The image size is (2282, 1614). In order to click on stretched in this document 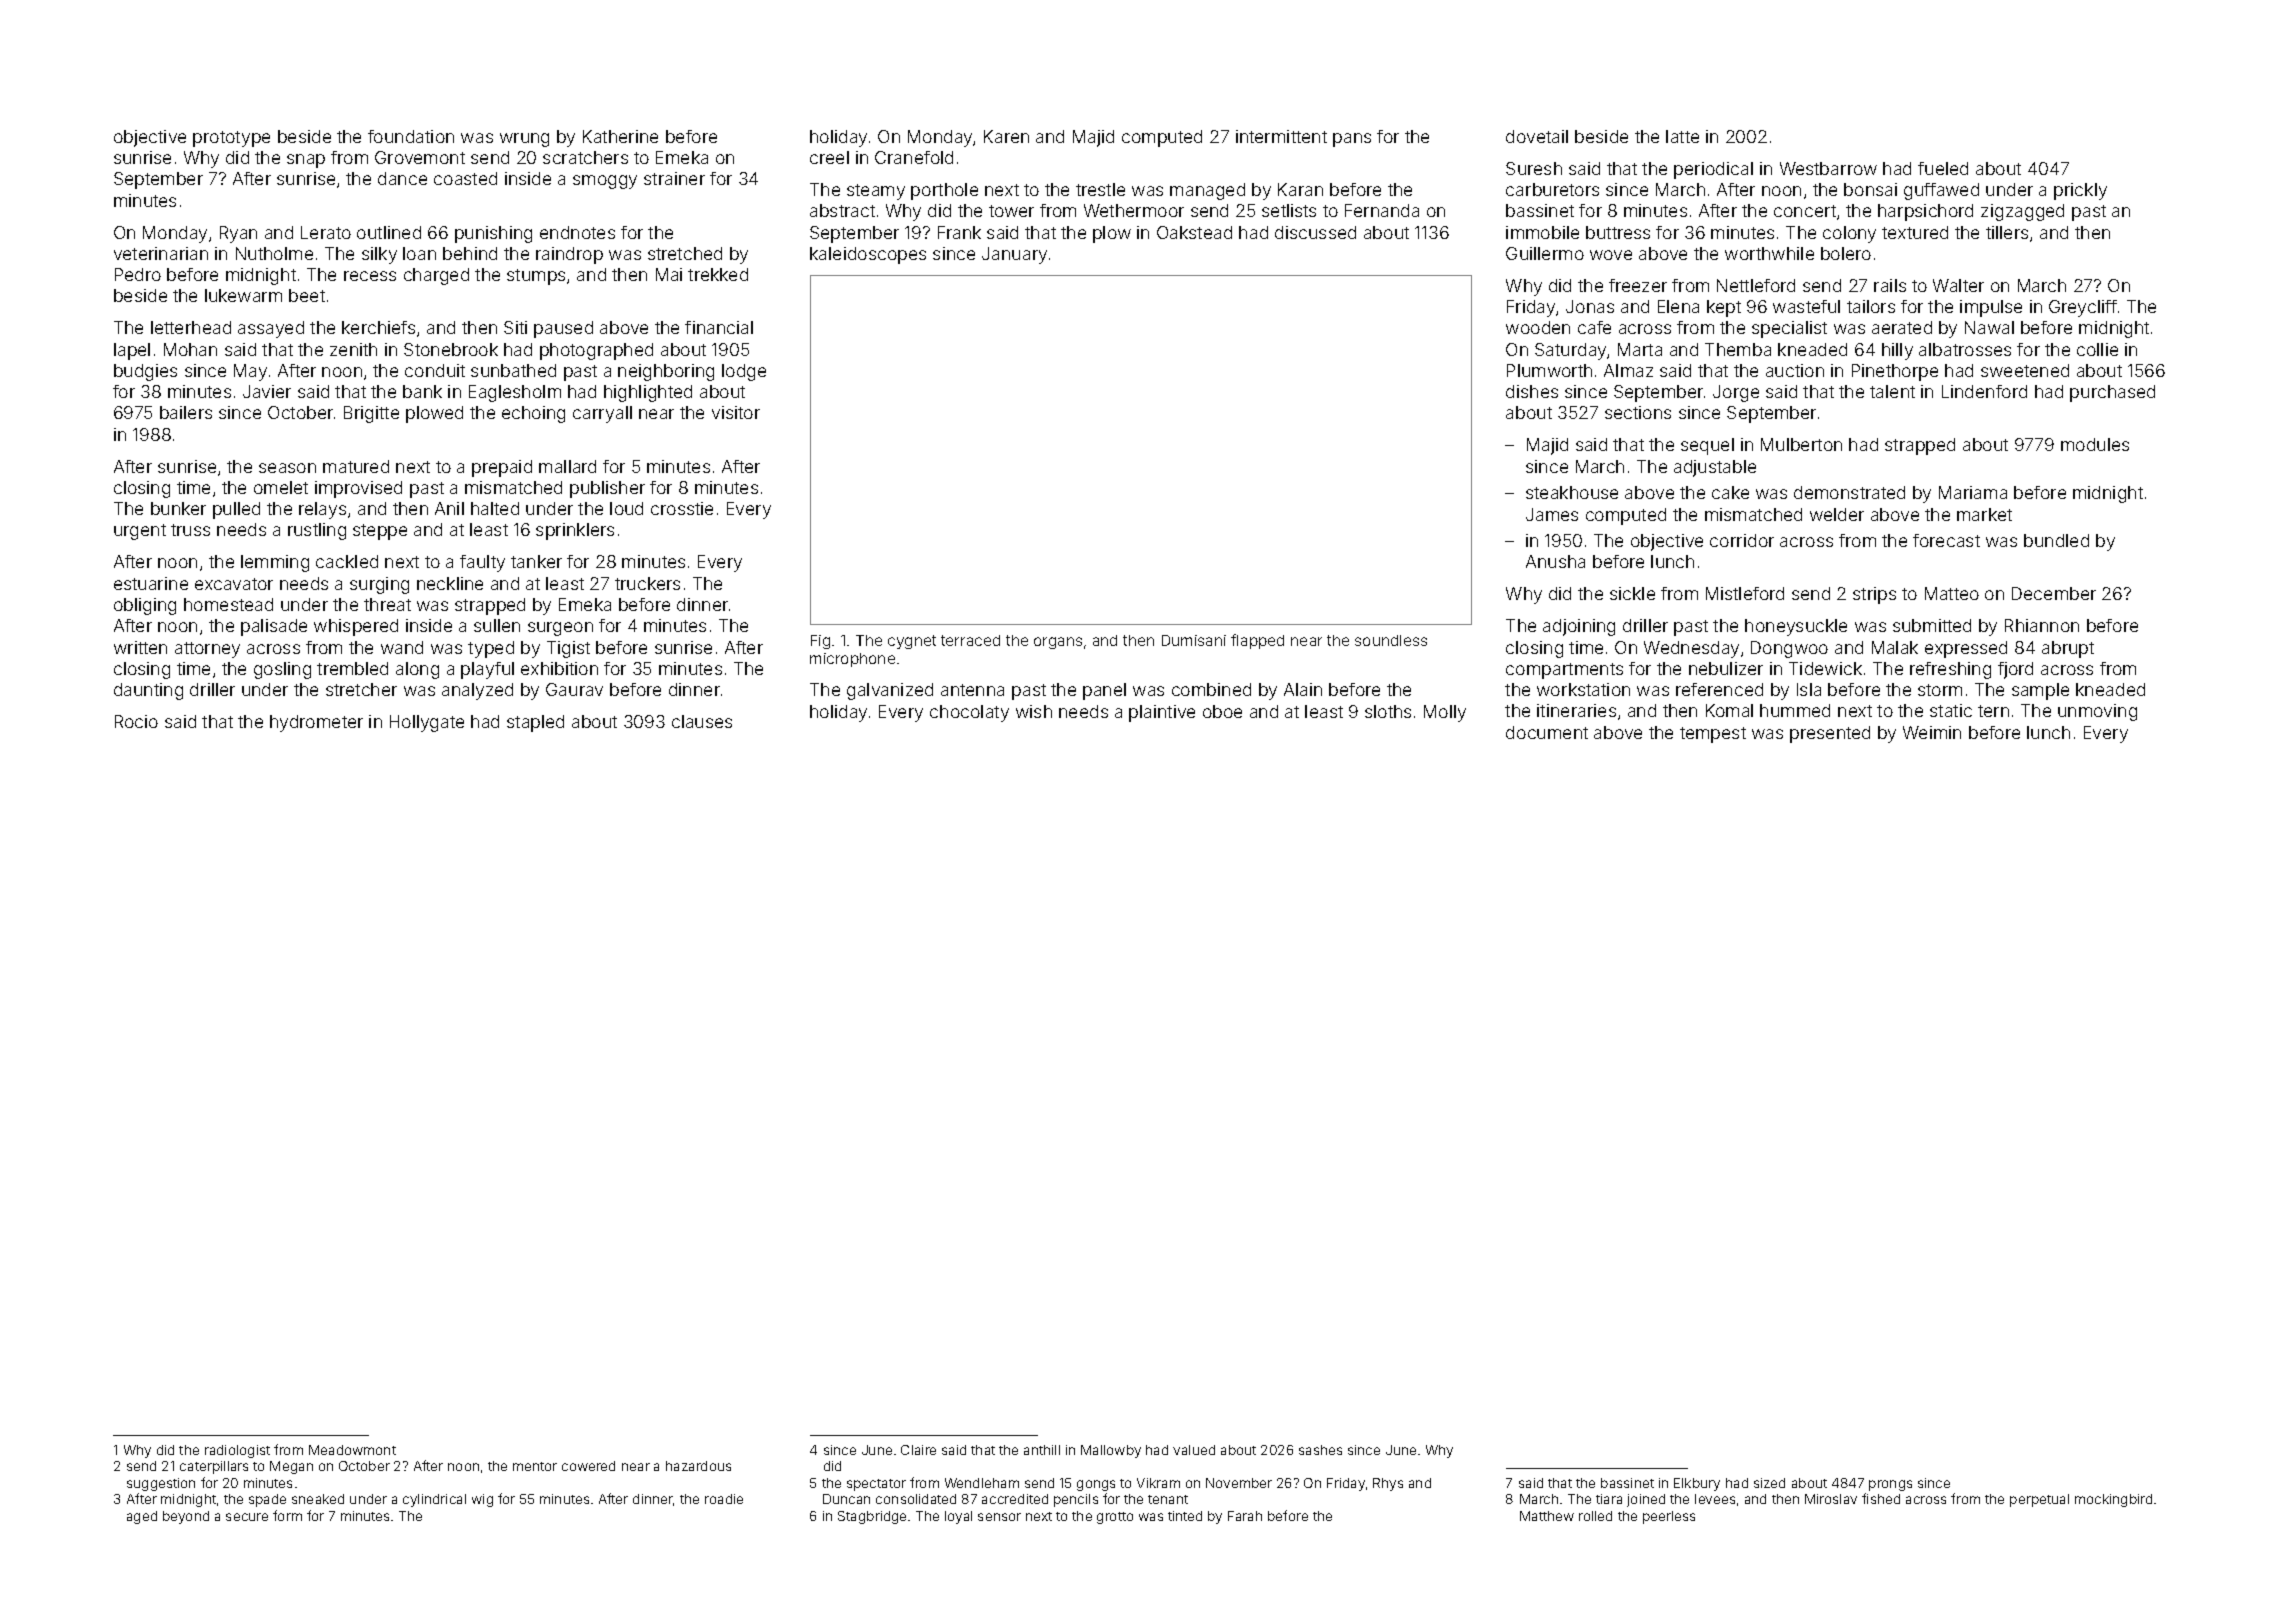, I will do `click(685, 253)`.
